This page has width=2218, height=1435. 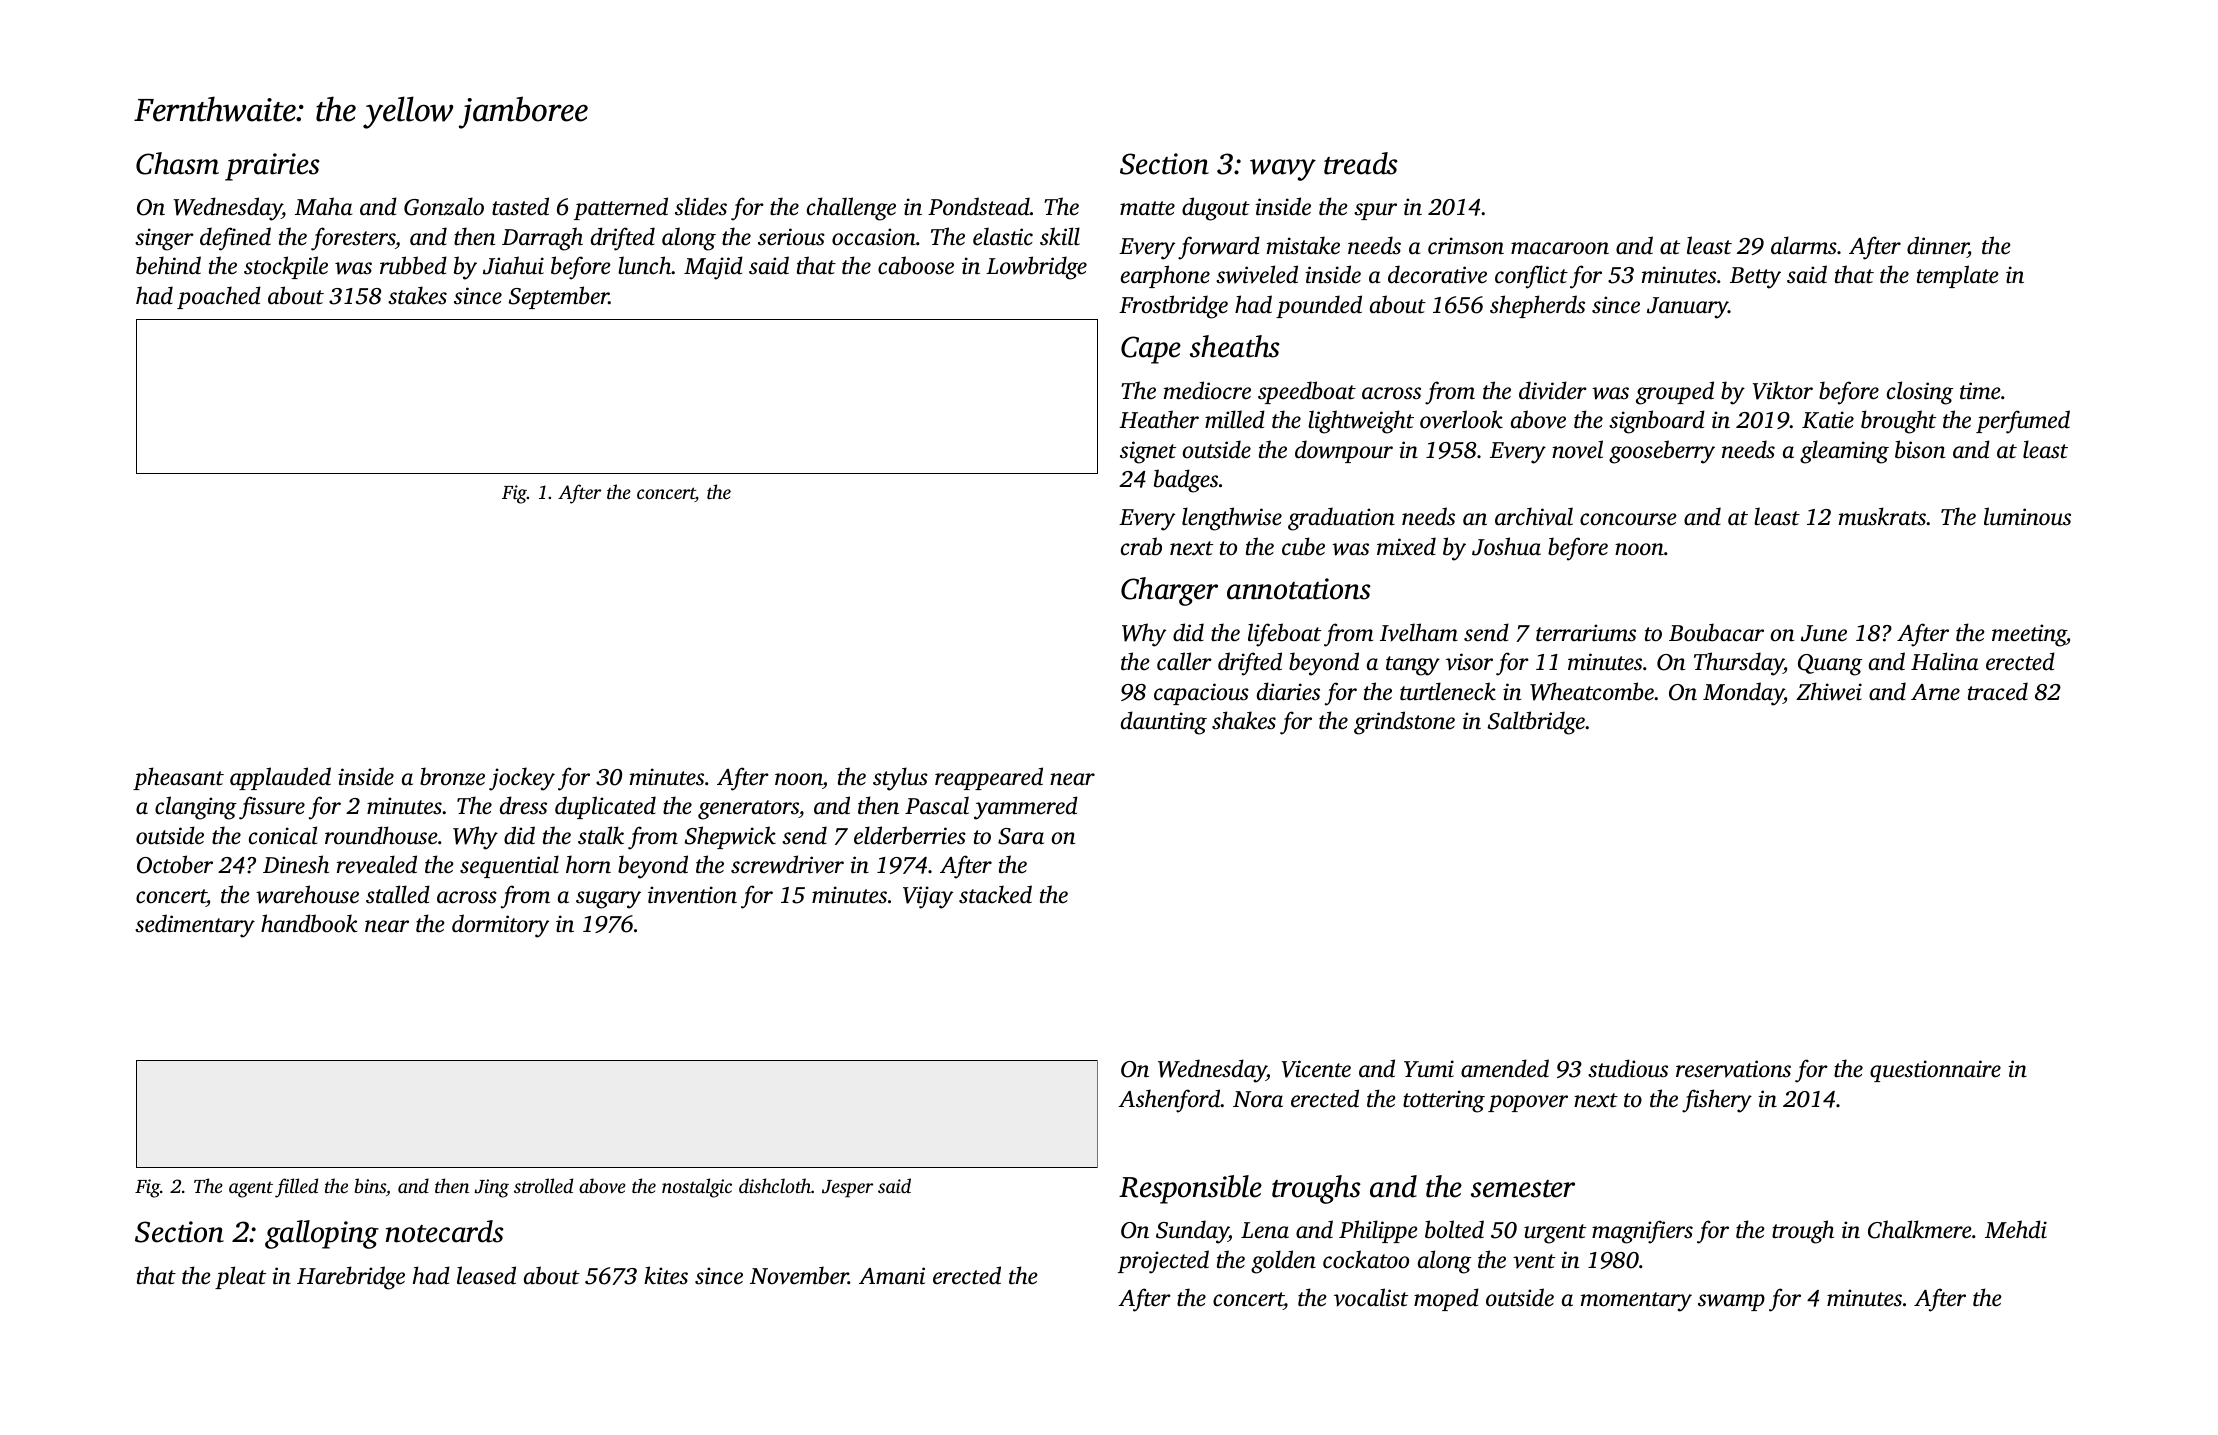 I want to click on pheasant, so click(x=178, y=778).
